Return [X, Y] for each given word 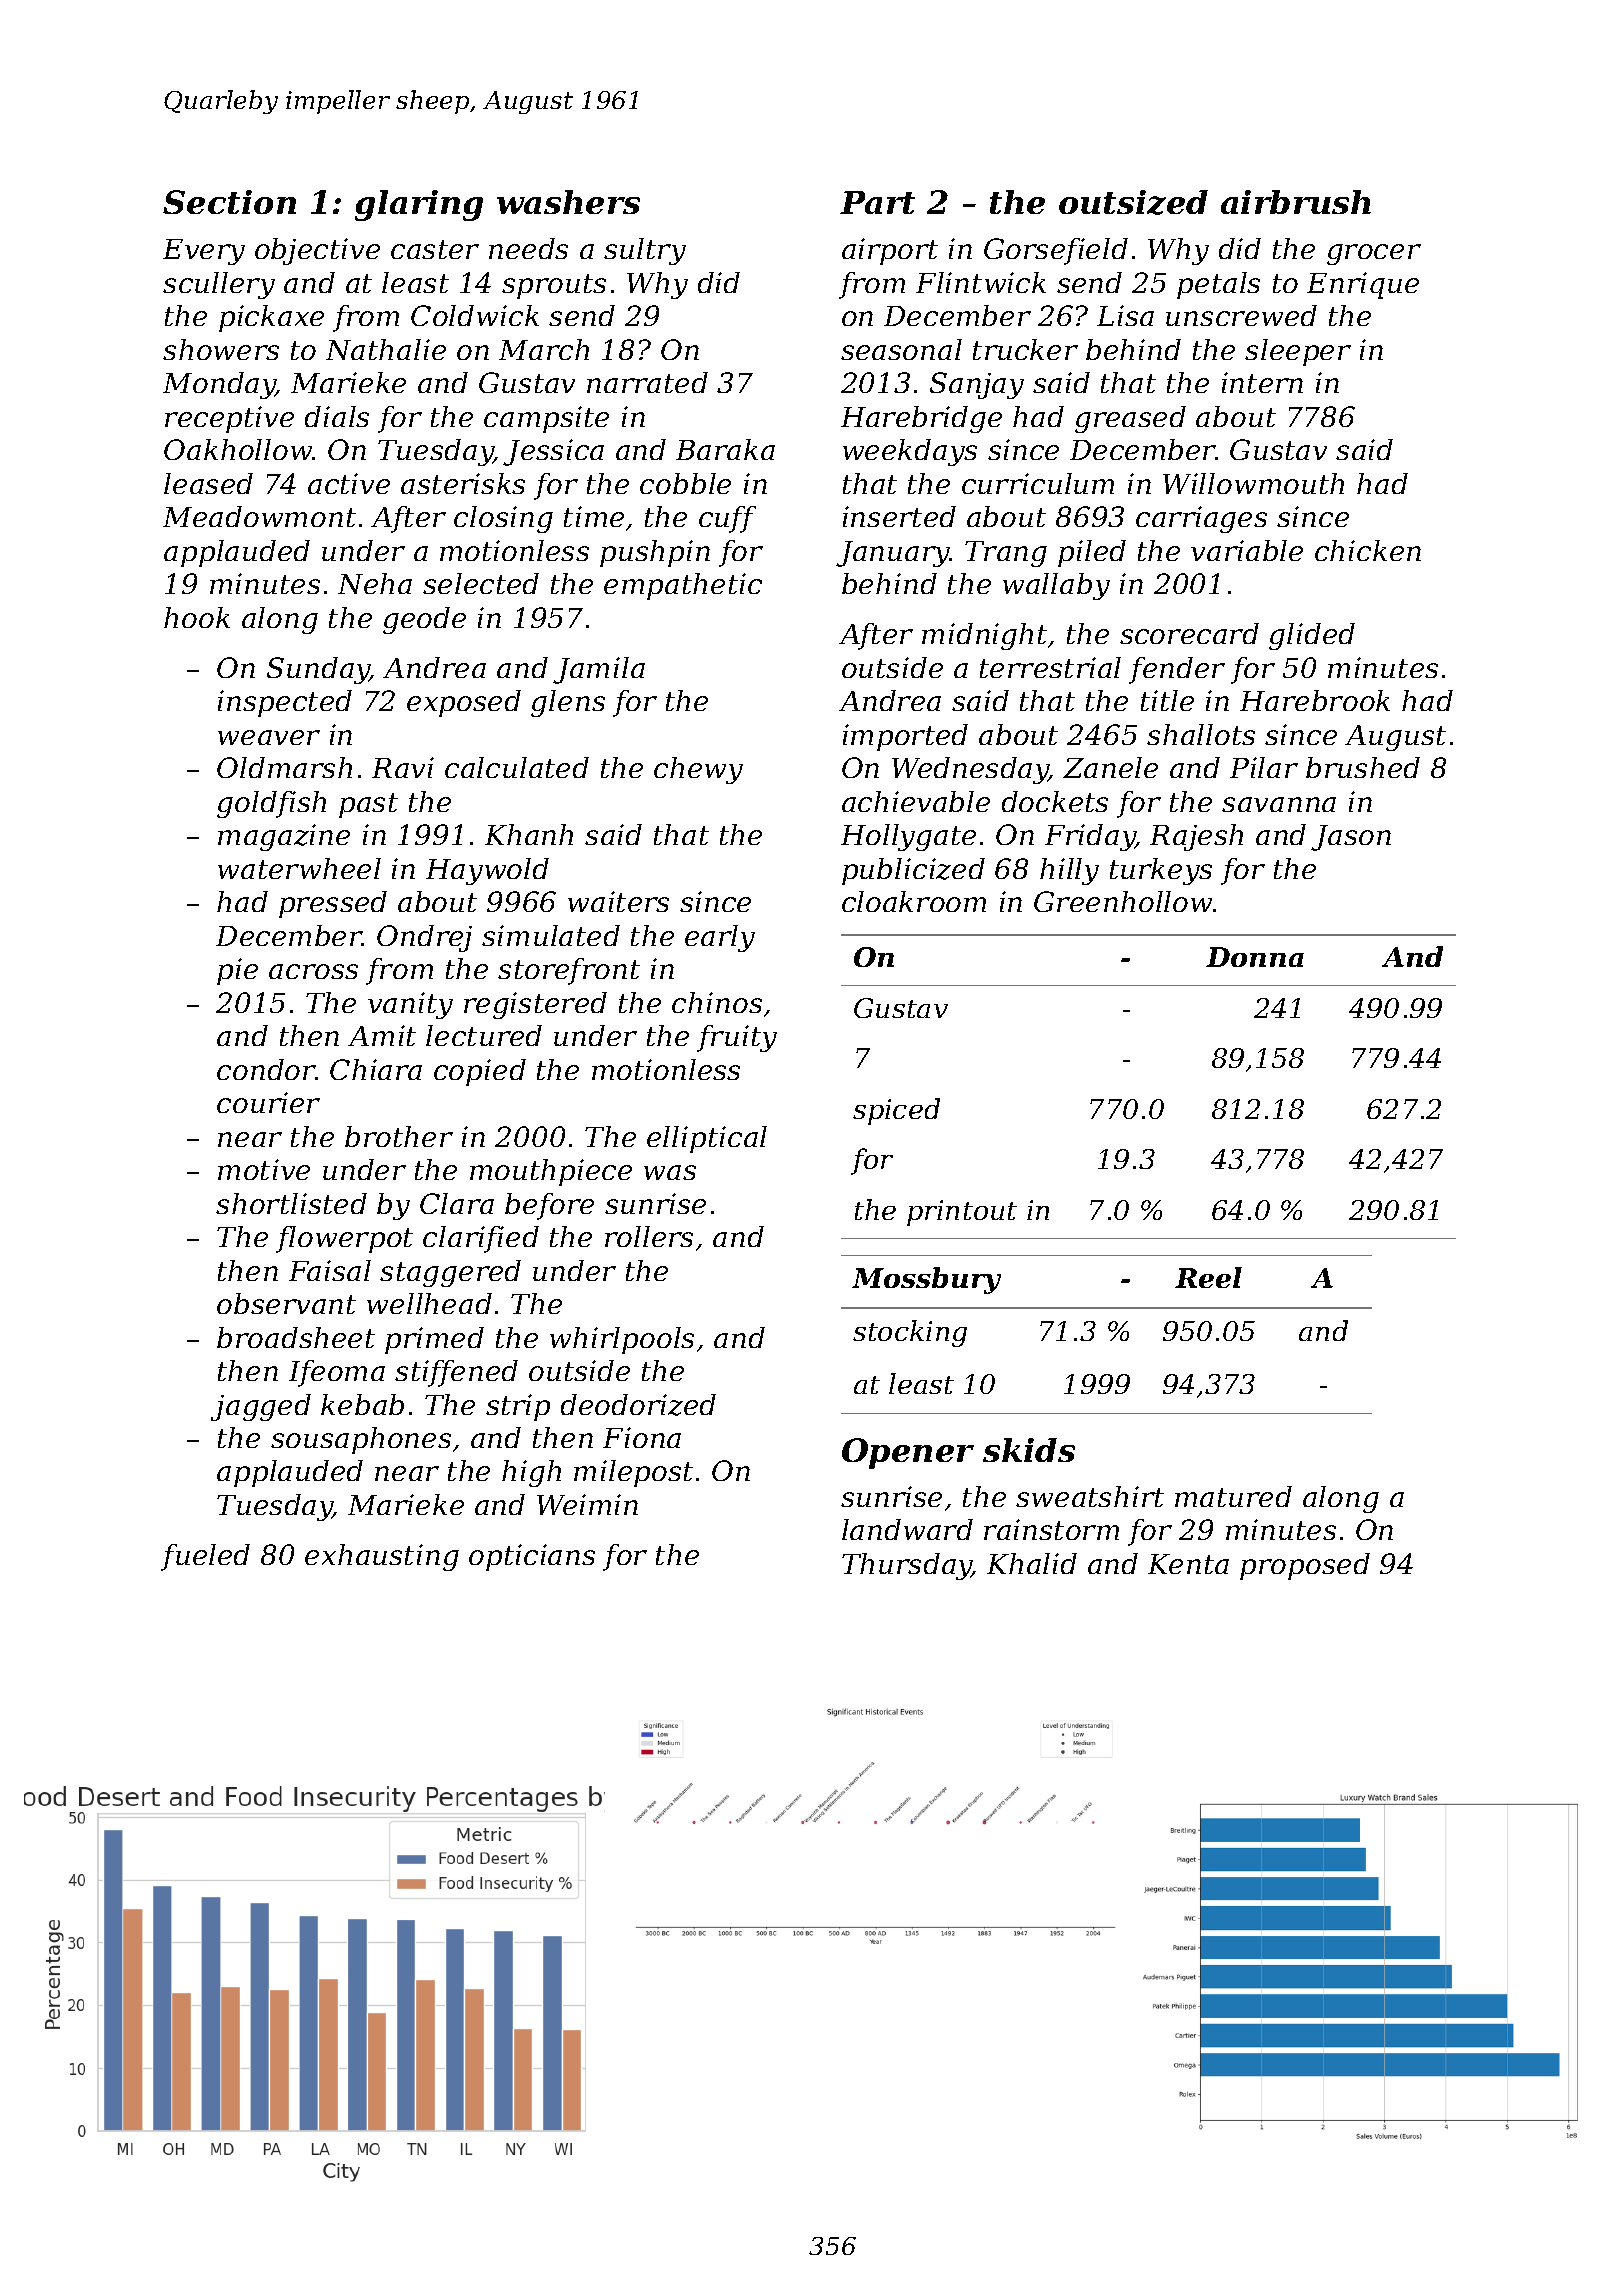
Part [877, 202]
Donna [1255, 957]
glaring [419, 205]
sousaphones [361, 1440]
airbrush [1296, 202]
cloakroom [914, 901]
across [313, 971]
